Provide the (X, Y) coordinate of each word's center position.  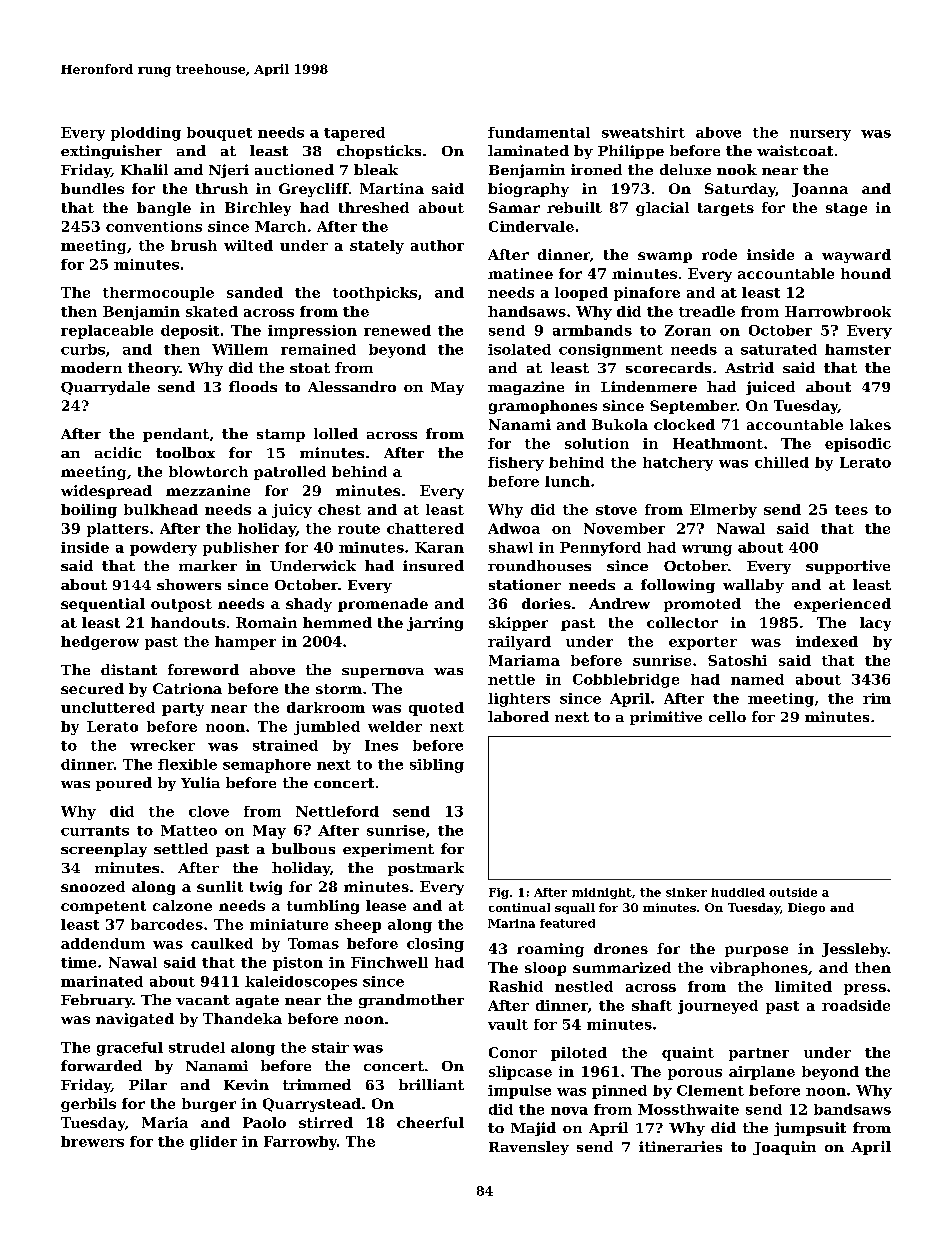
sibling (437, 766)
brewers (92, 1141)
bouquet (219, 134)
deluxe (685, 169)
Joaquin (784, 1148)
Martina (392, 188)
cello (727, 716)
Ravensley (529, 1148)
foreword (203, 669)
